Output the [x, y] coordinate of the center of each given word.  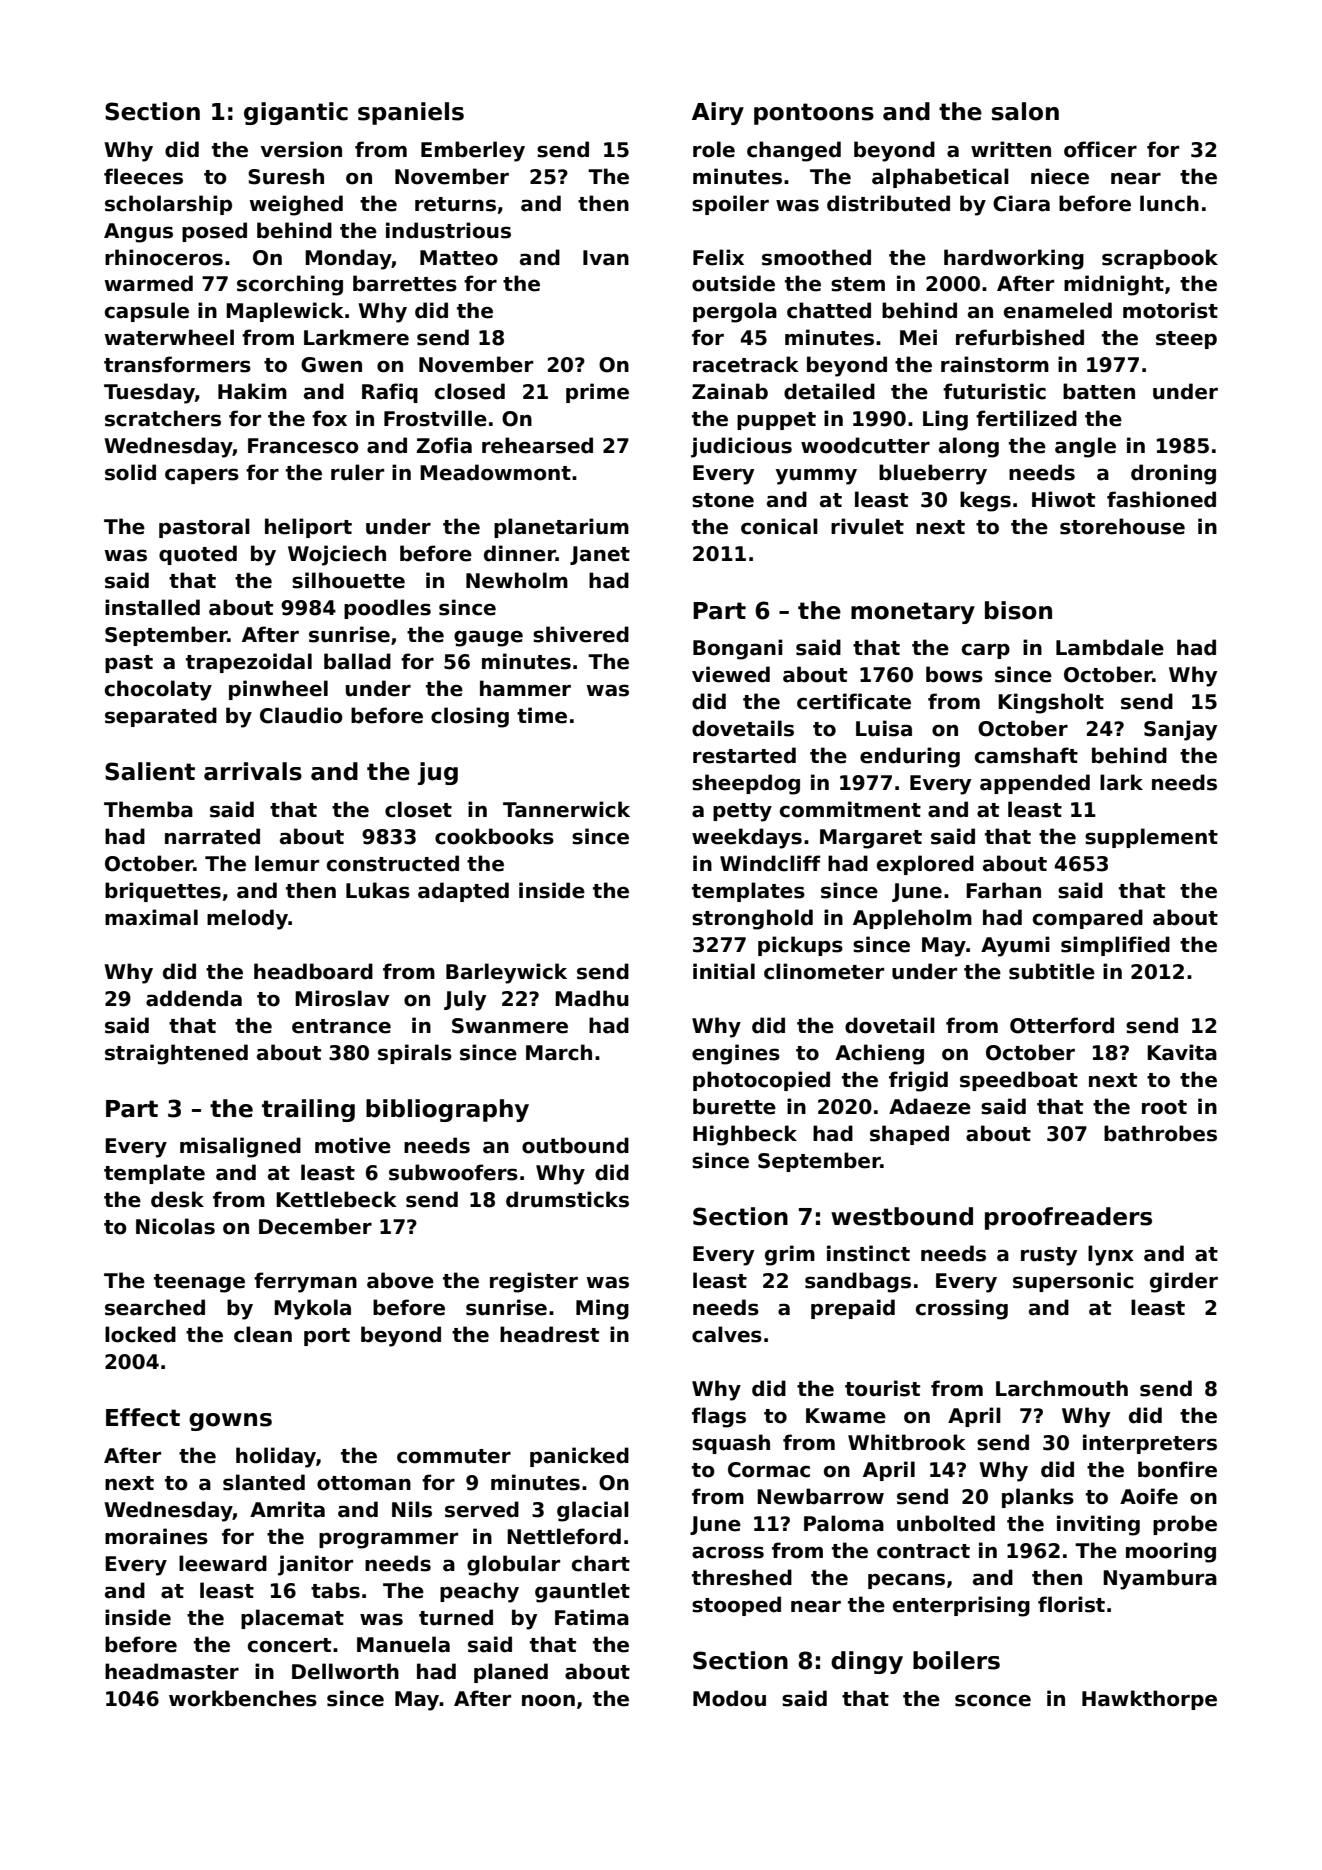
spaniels [411, 113]
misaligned [240, 1147]
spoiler [730, 205]
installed [152, 607]
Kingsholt [1051, 703]
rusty [1049, 1256]
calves [727, 1334]
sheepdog [746, 784]
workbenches [243, 1698]
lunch [1169, 203]
